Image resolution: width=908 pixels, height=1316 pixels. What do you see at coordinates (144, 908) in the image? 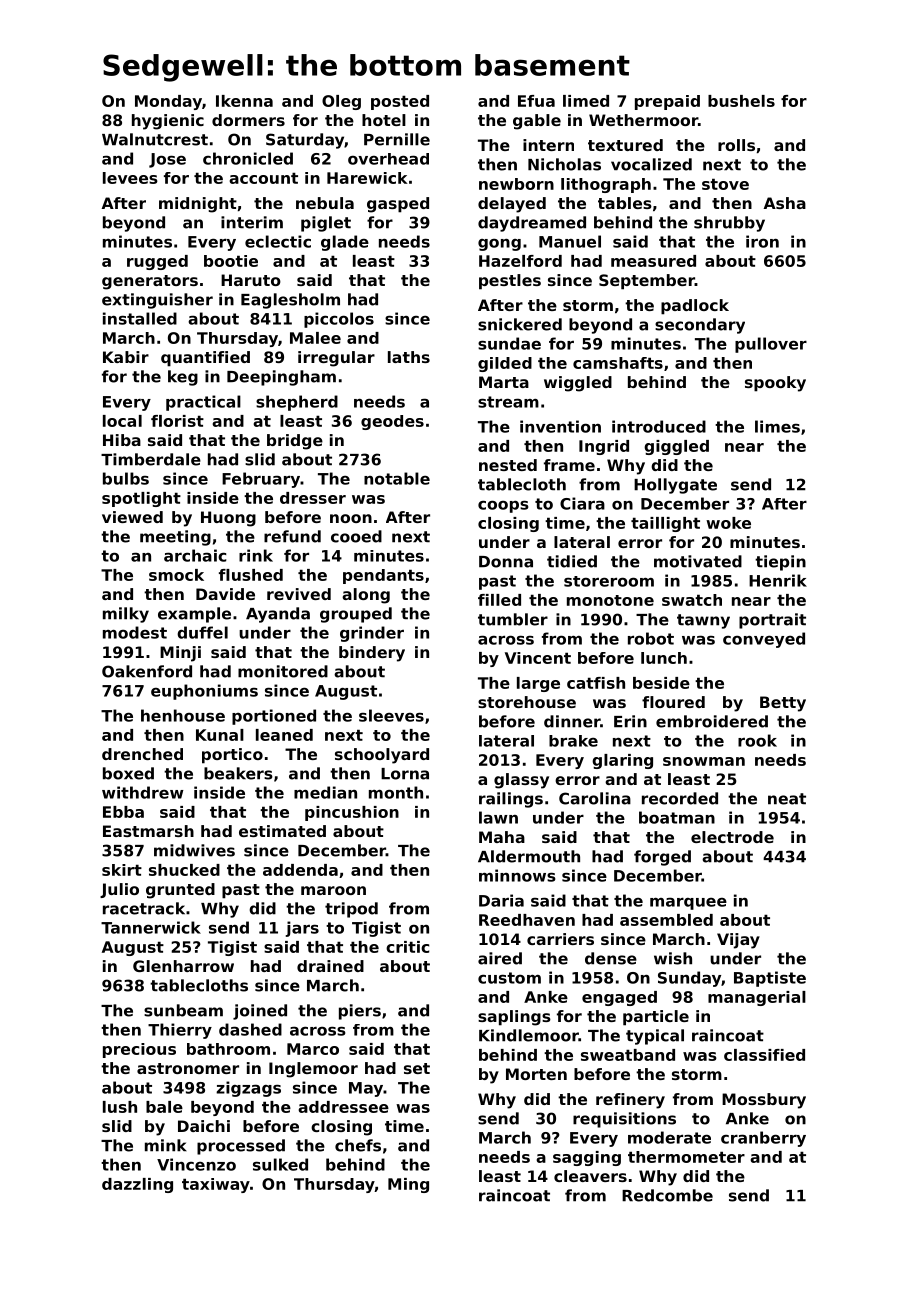
I see `racetrack` at bounding box center [144, 908].
